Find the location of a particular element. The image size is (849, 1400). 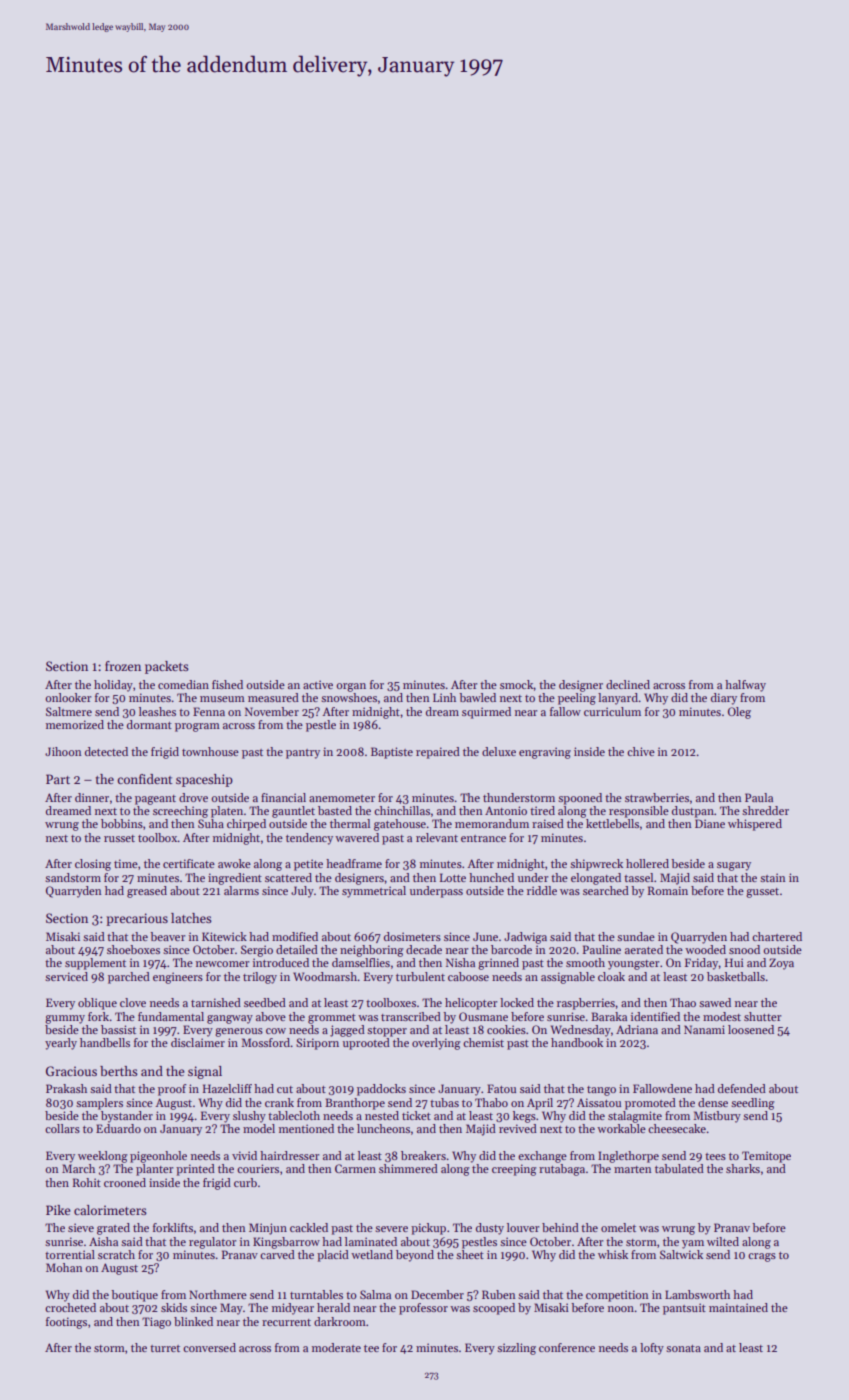

parched is located at coordinates (129, 978).
